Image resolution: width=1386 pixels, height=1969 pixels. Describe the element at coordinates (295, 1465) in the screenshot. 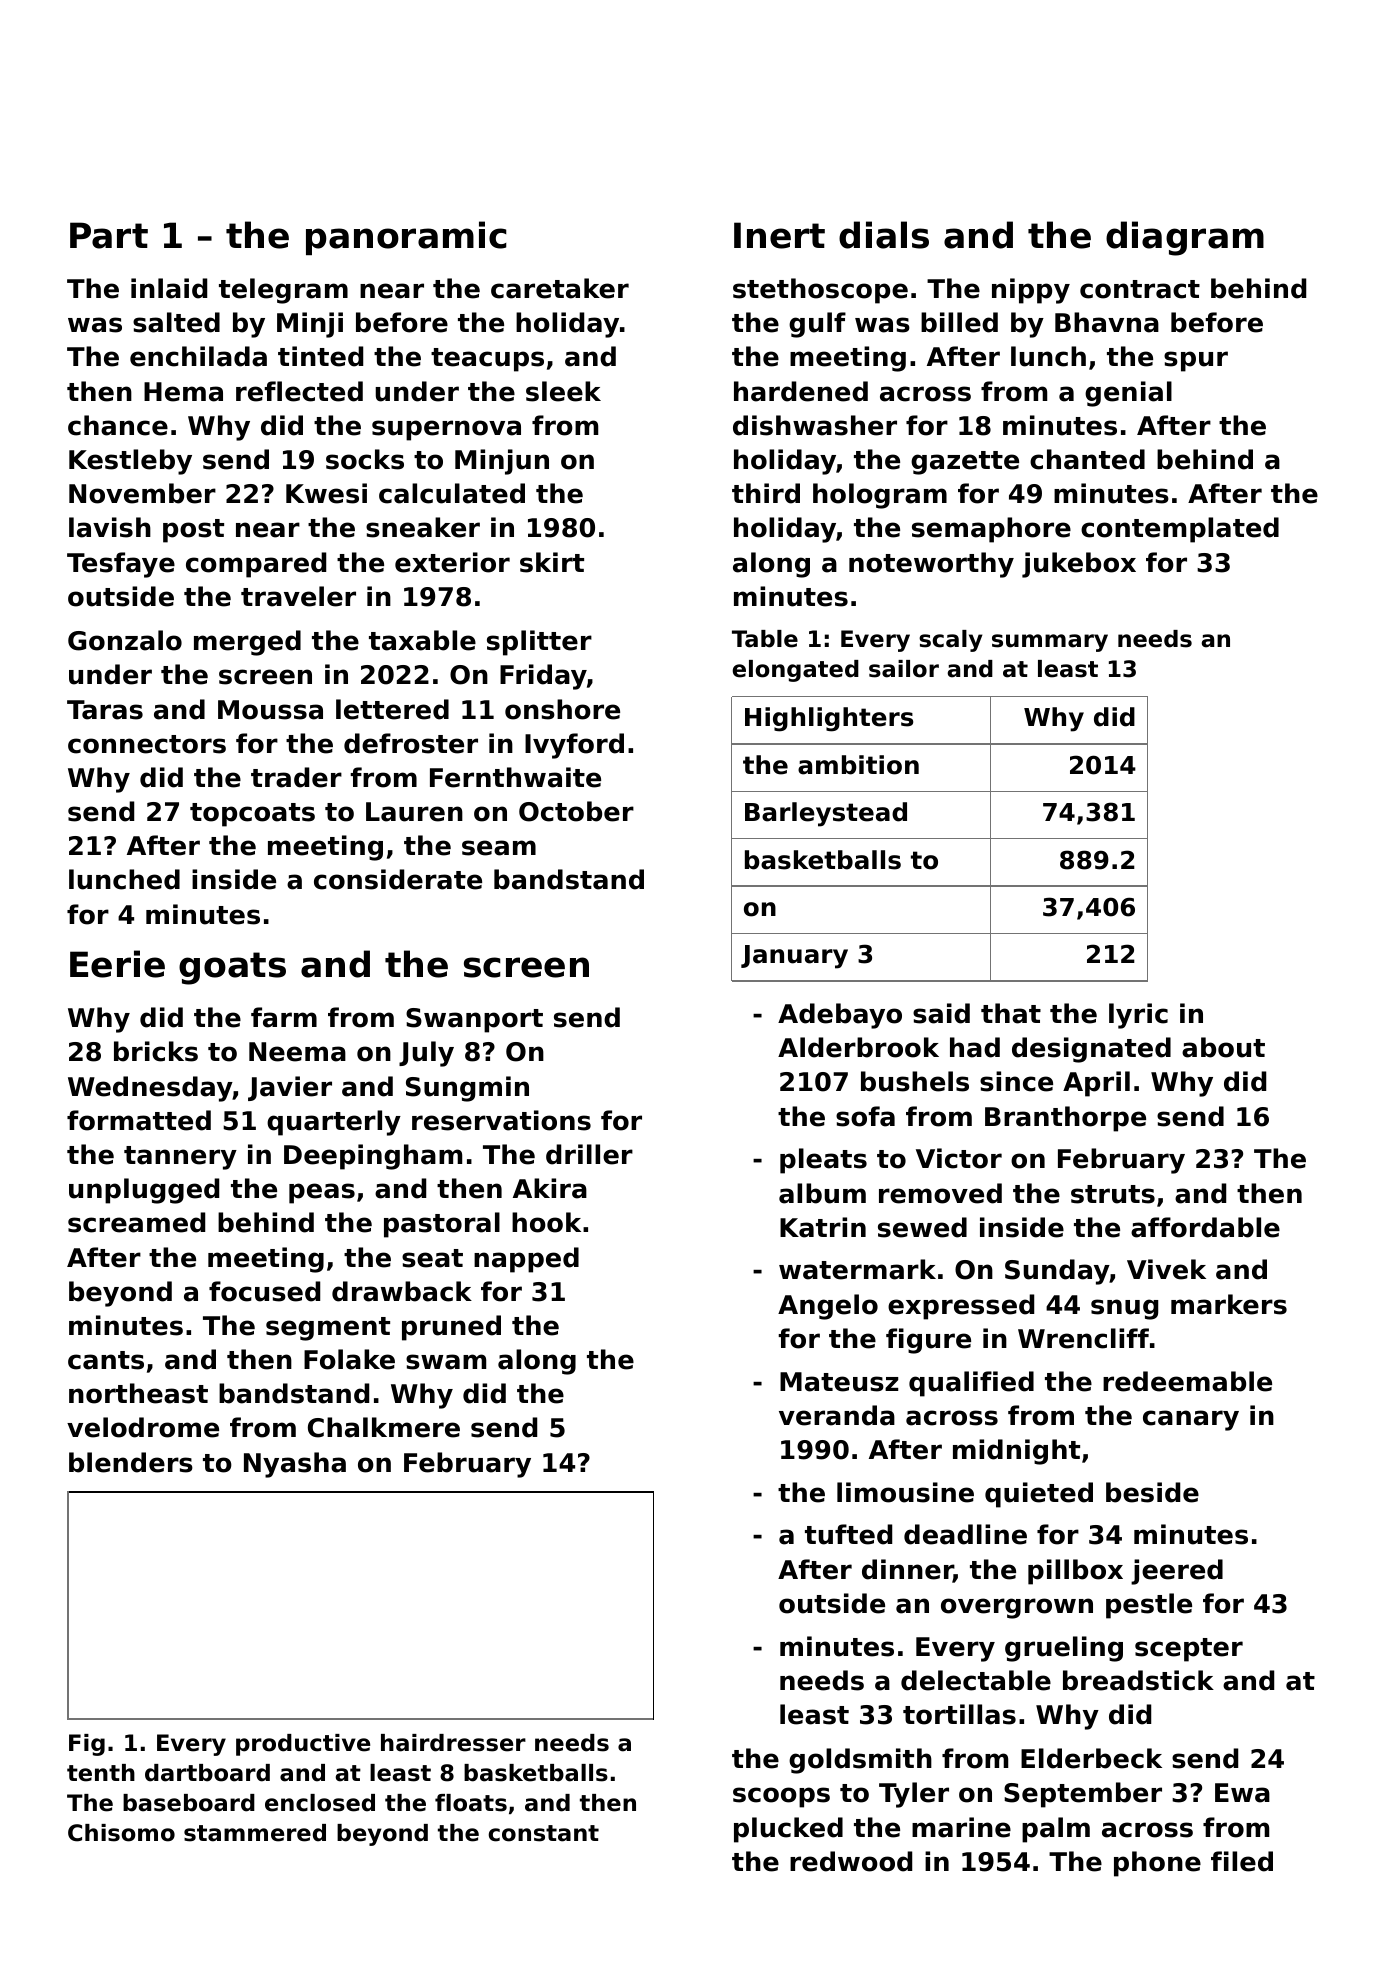

I see `Nyasha` at that location.
